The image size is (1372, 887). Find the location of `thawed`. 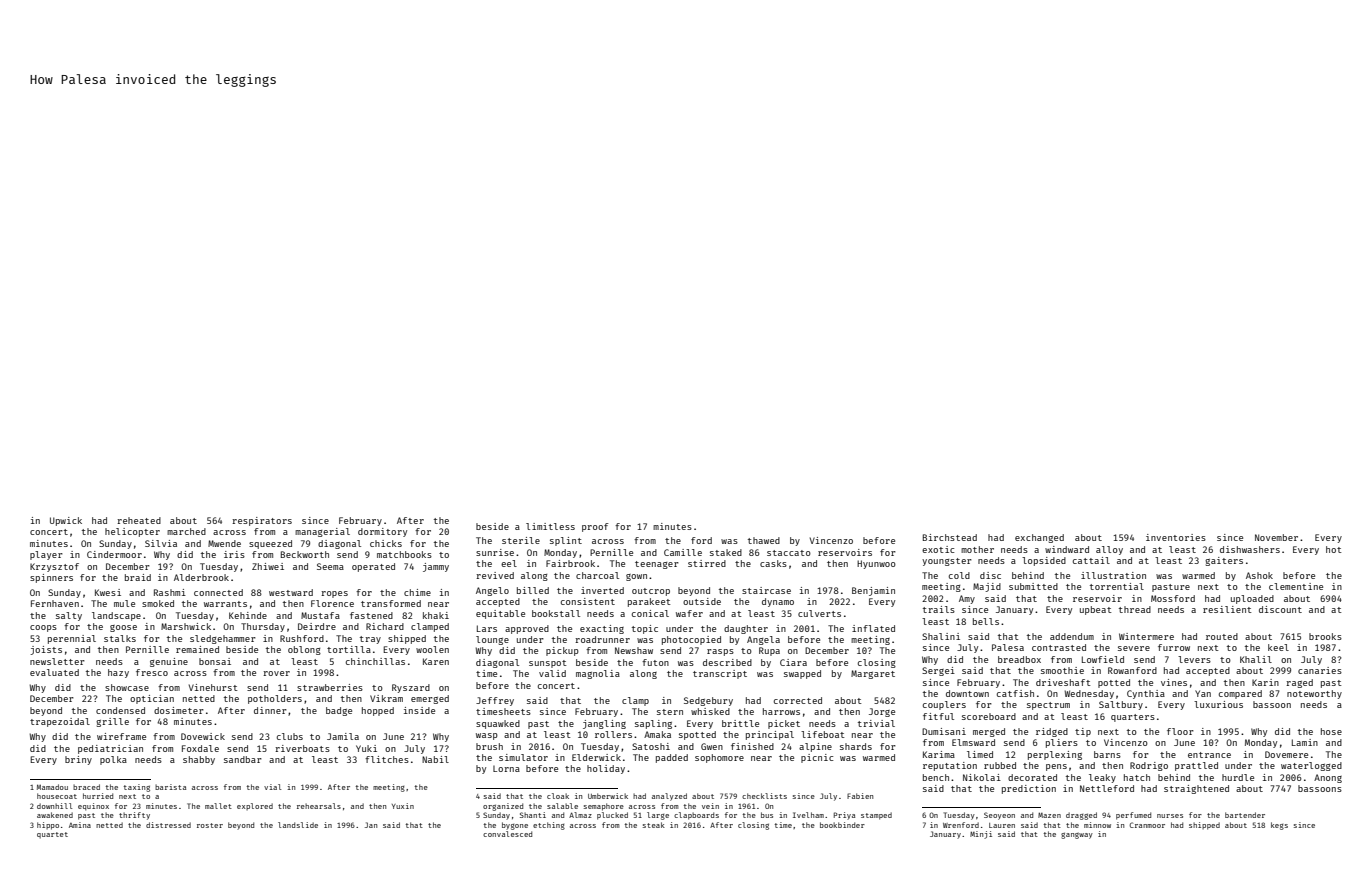

thawed is located at coordinates (764, 540).
